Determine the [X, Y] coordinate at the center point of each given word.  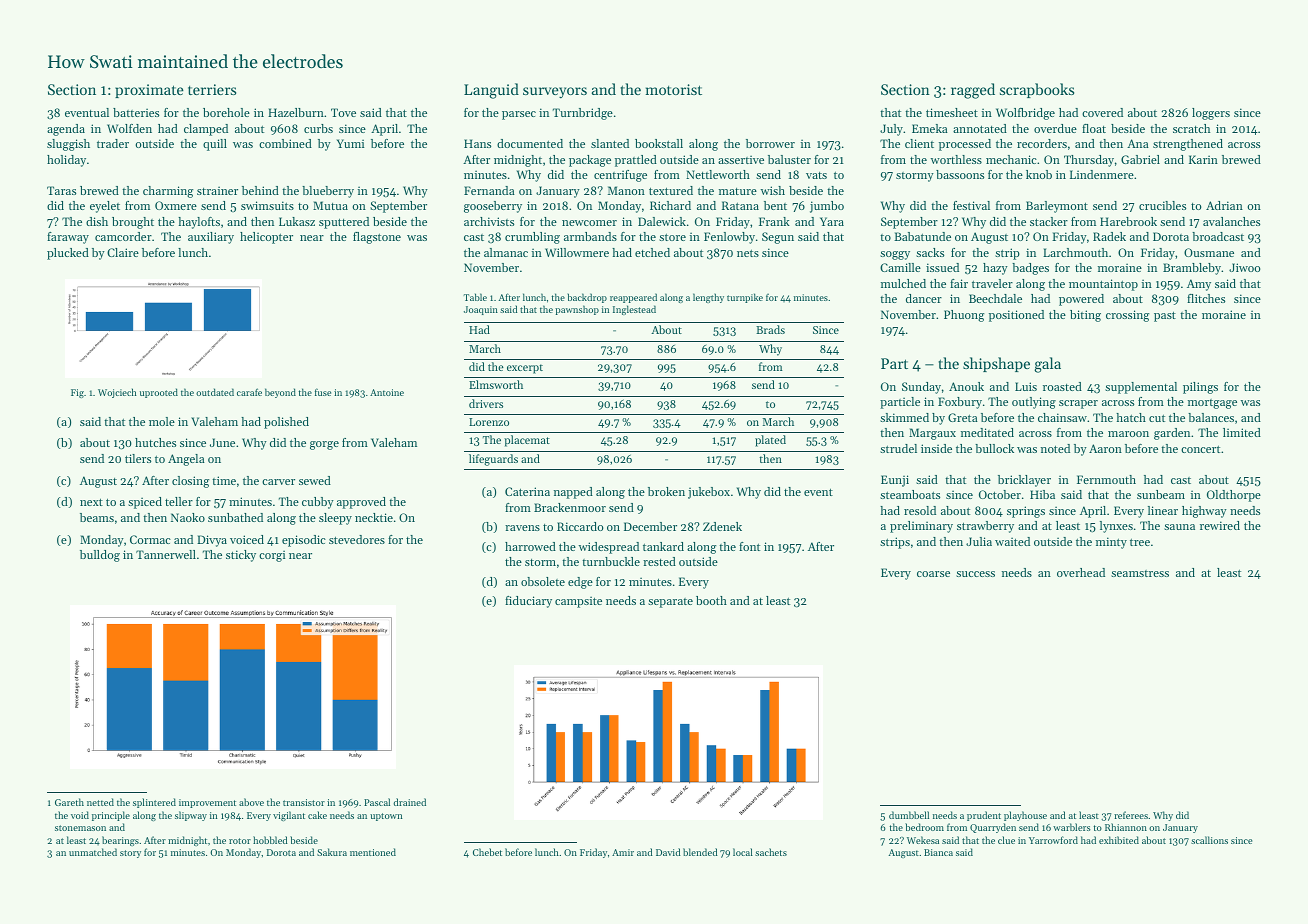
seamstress [1140, 573]
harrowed [530, 546]
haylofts [199, 223]
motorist [674, 89]
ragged [973, 91]
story [130, 854]
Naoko [188, 517]
